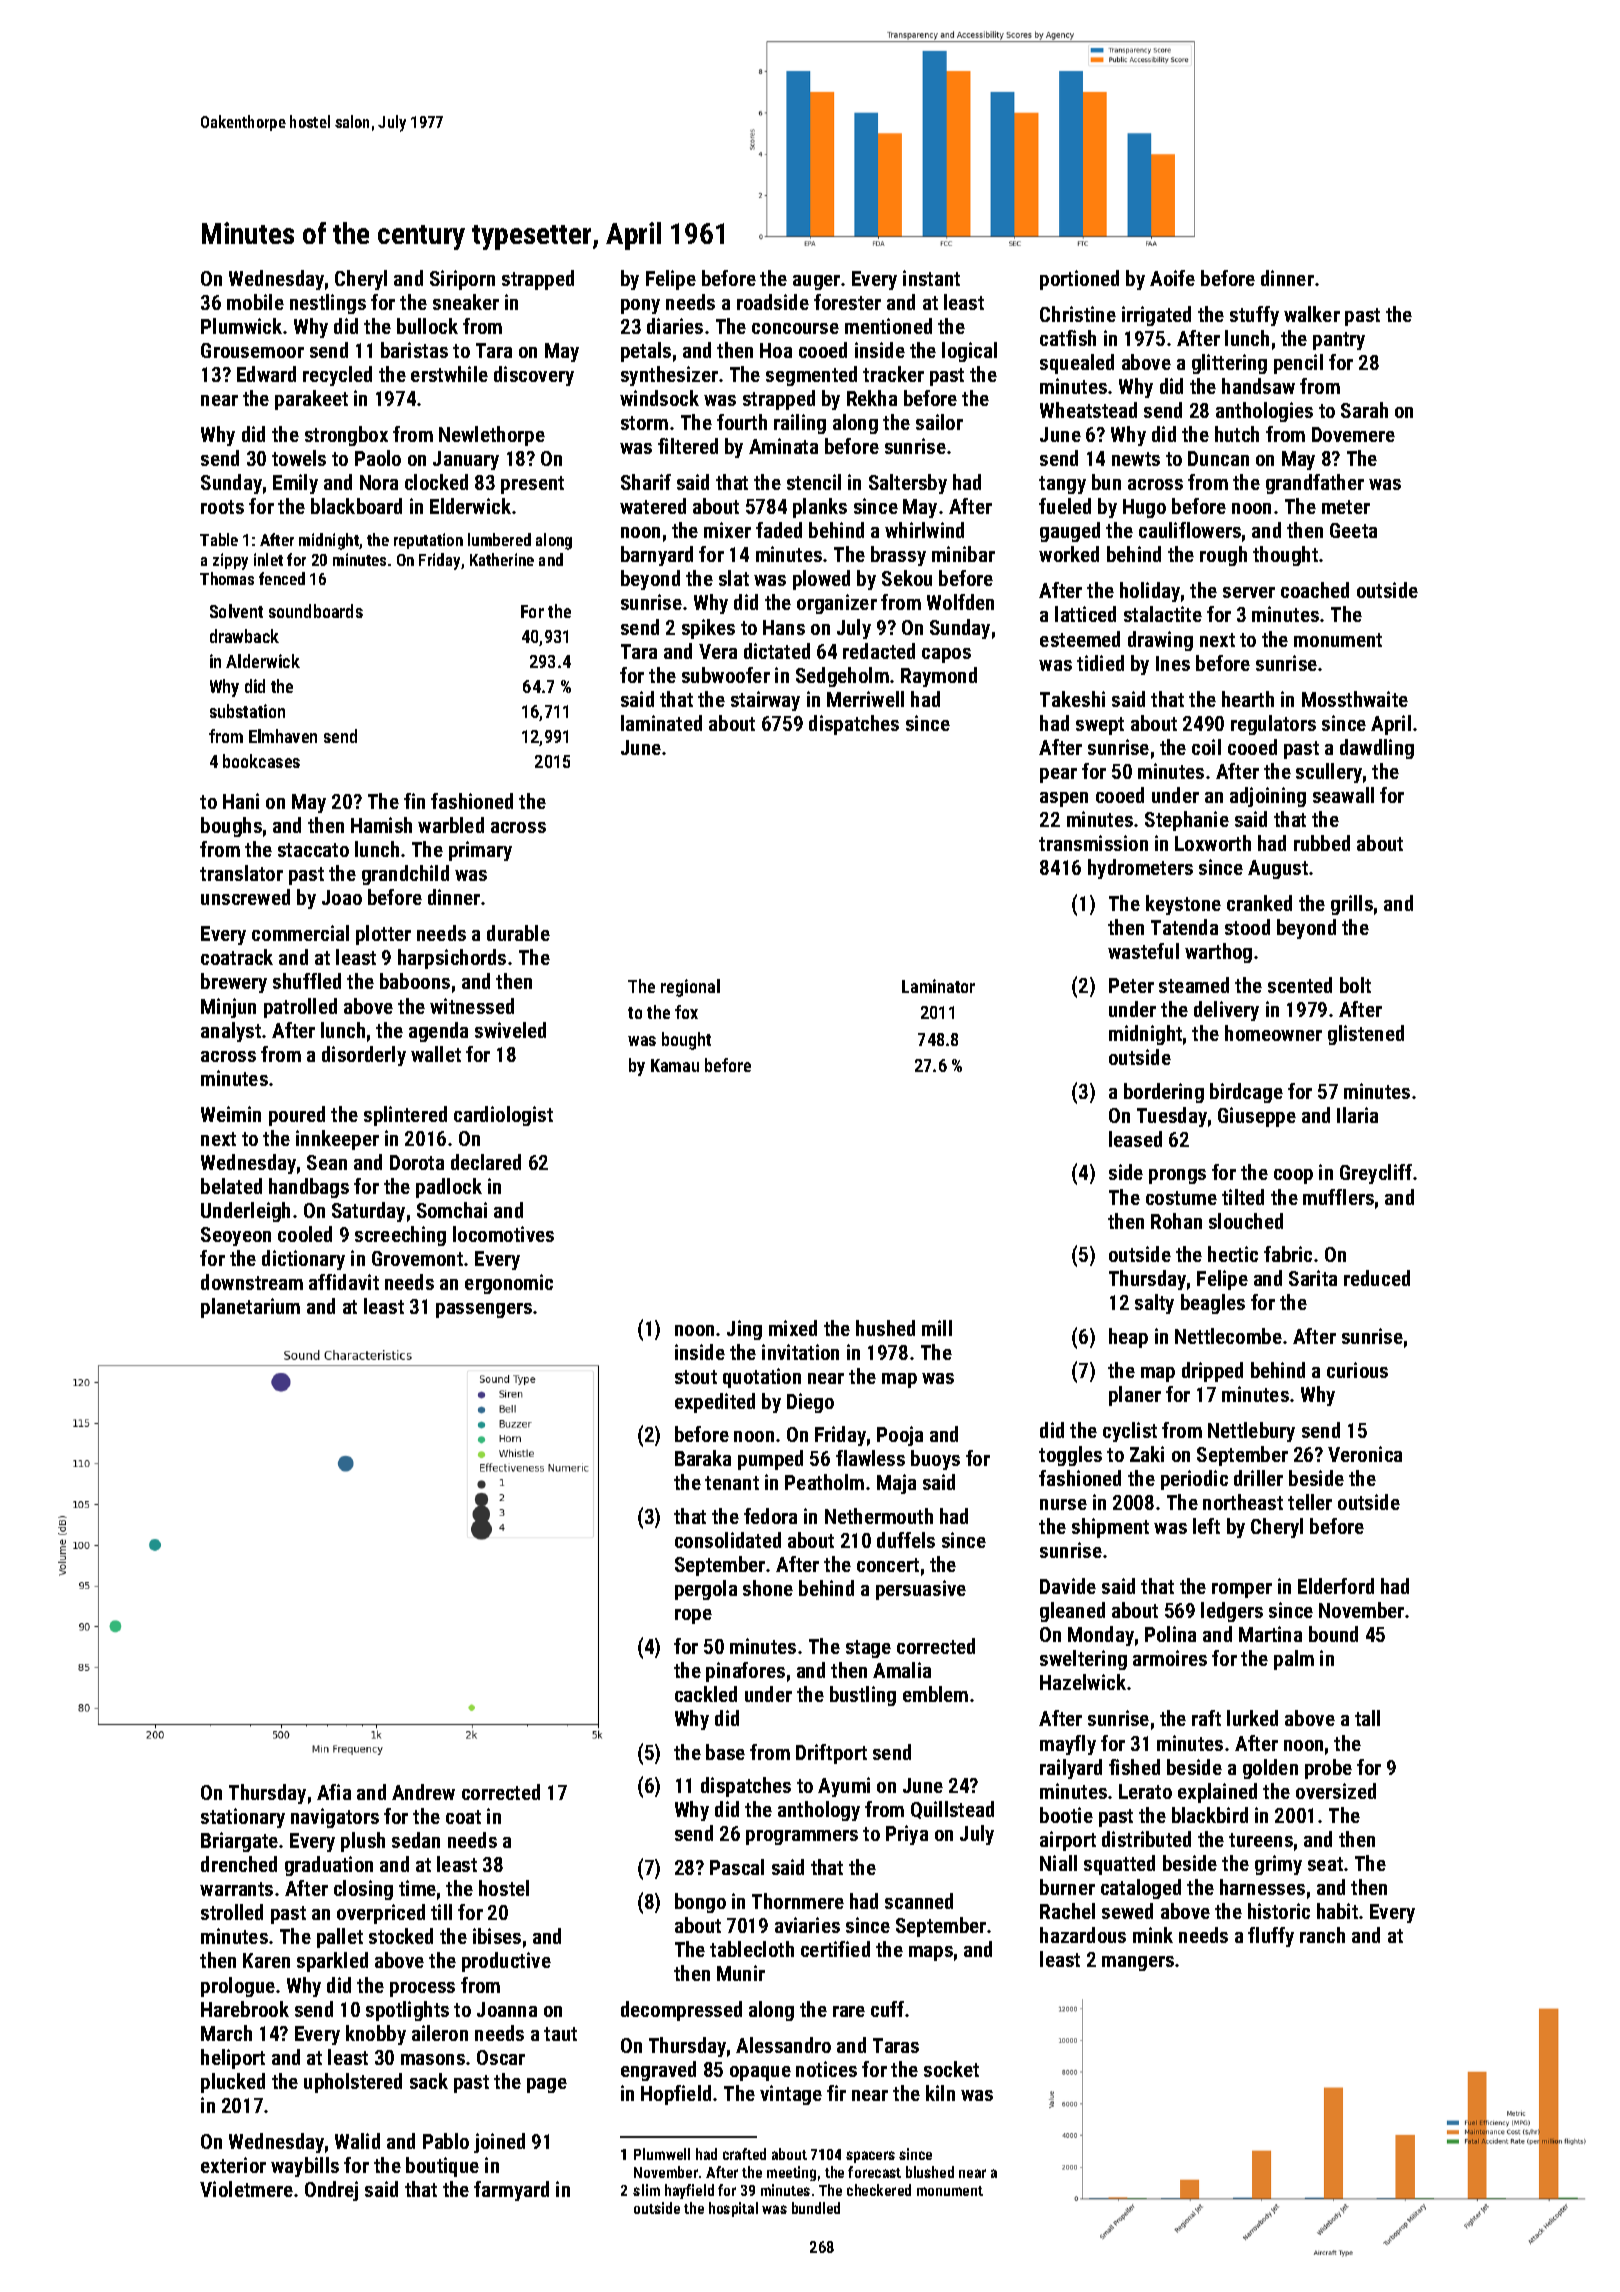 The height and width of the page is (2292, 1620). Describe the element at coordinates (1145, 1791) in the page. I see `Lerato` at that location.
